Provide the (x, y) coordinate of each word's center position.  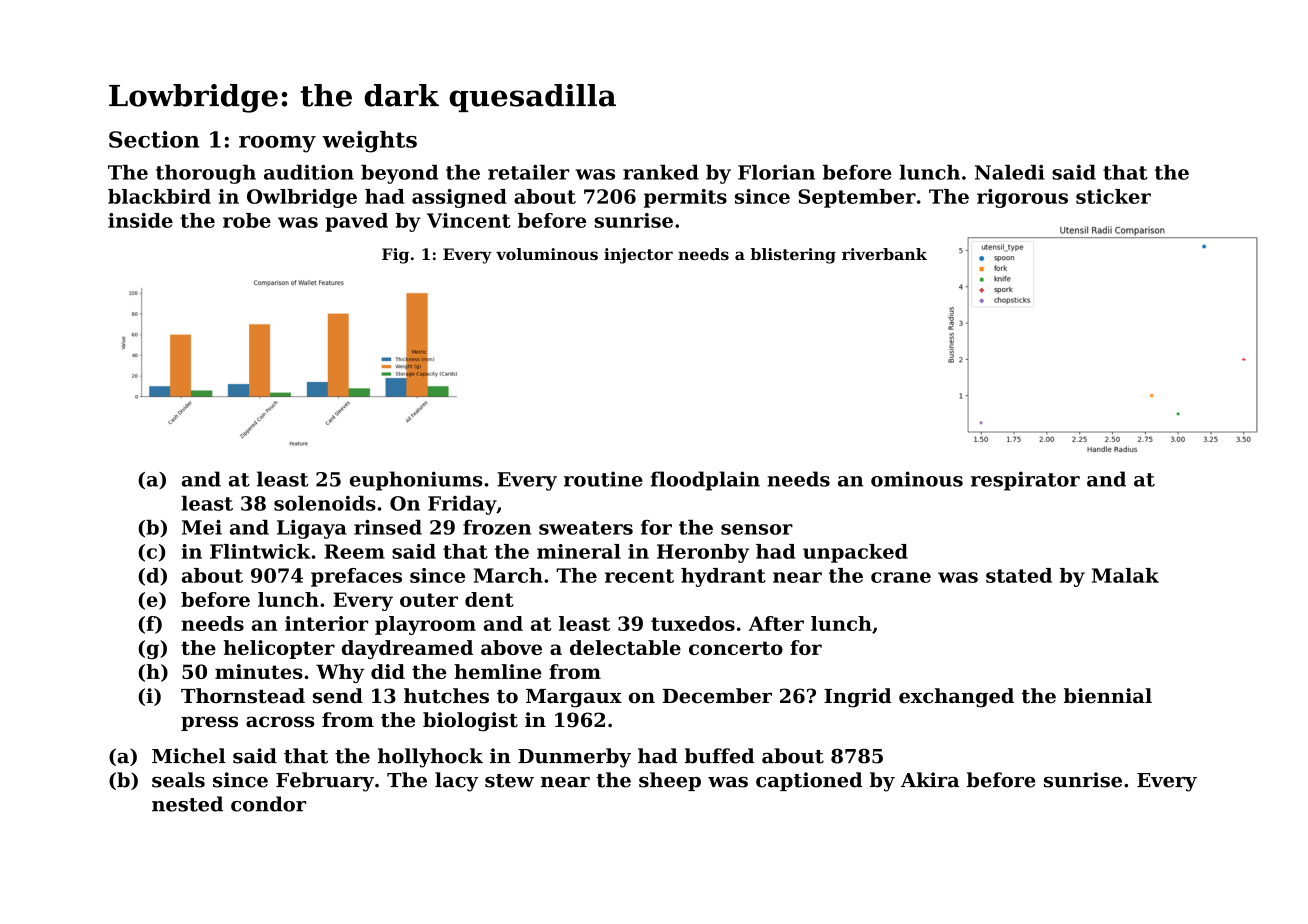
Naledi (1010, 172)
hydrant (723, 577)
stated (1019, 575)
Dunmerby (574, 758)
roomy (277, 144)
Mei (202, 527)
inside (140, 220)
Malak (1125, 575)
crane (901, 577)
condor (268, 804)
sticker (1113, 196)
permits (685, 198)
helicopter (279, 649)
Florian (776, 172)
